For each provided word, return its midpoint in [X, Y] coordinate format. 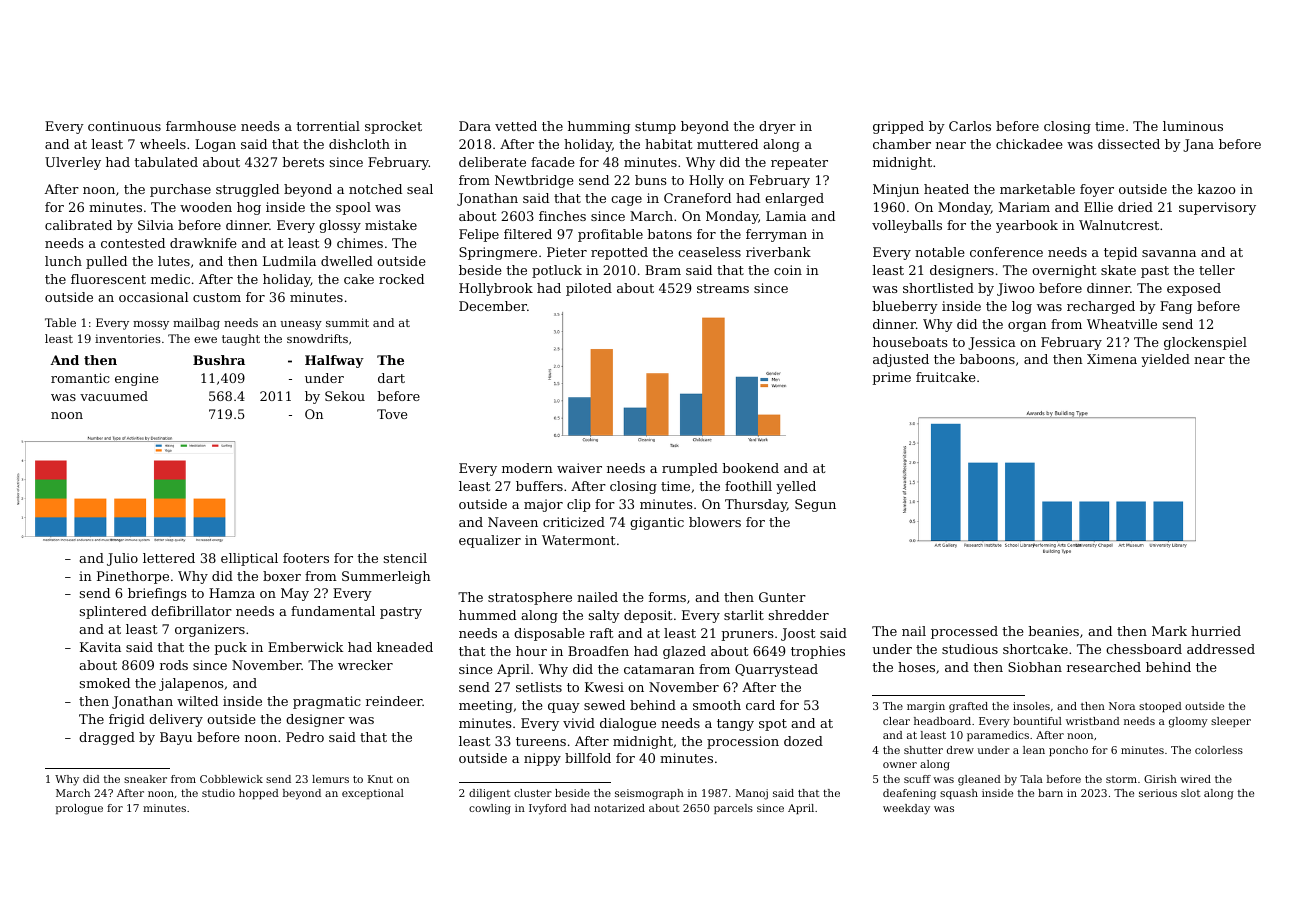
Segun [815, 505]
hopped [259, 794]
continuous [124, 126]
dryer [777, 127]
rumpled [690, 469]
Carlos [970, 126]
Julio [122, 559]
